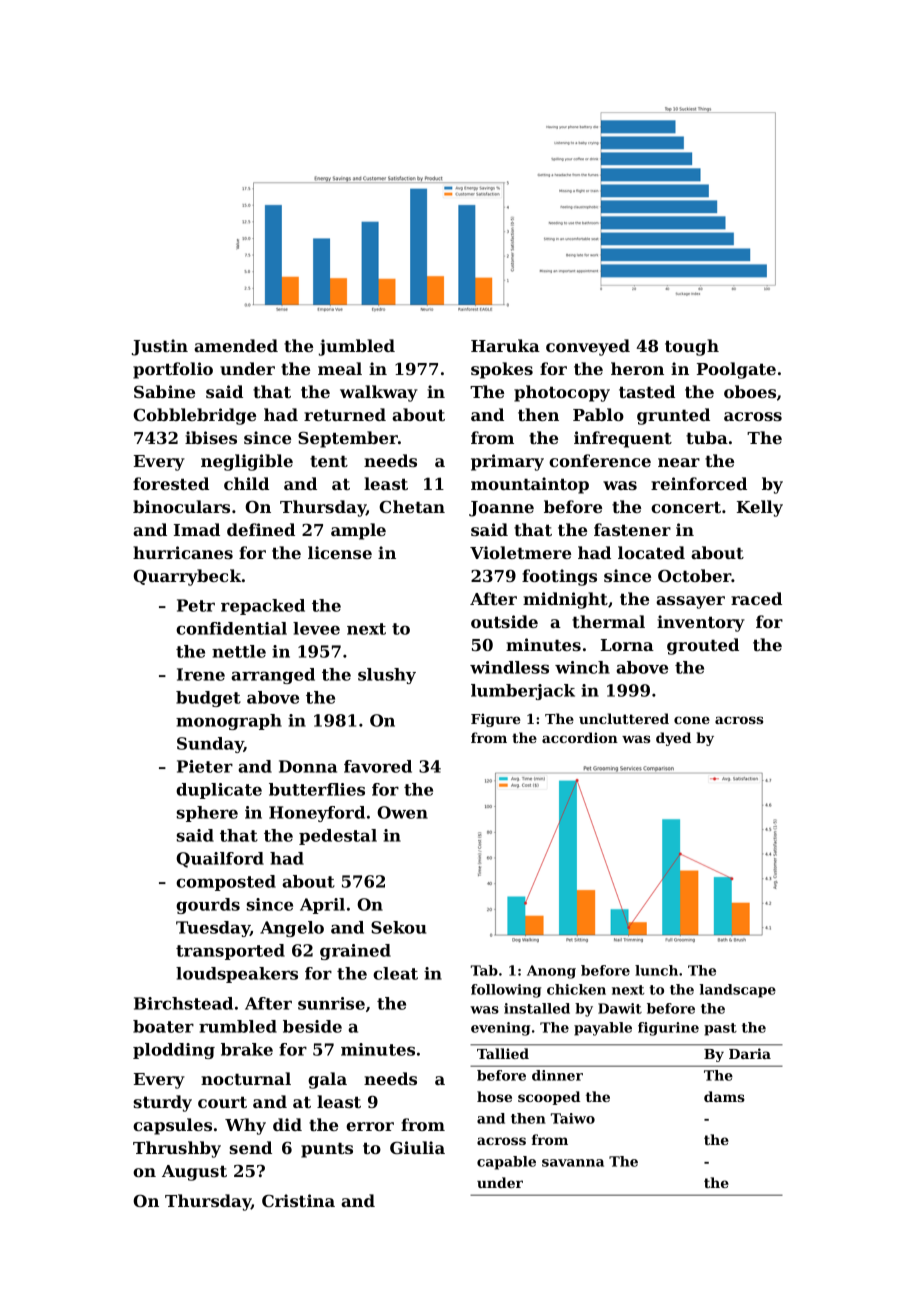 This image has height=1302, width=916. What do you see at coordinates (329, 461) in the image?
I see `tent` at bounding box center [329, 461].
